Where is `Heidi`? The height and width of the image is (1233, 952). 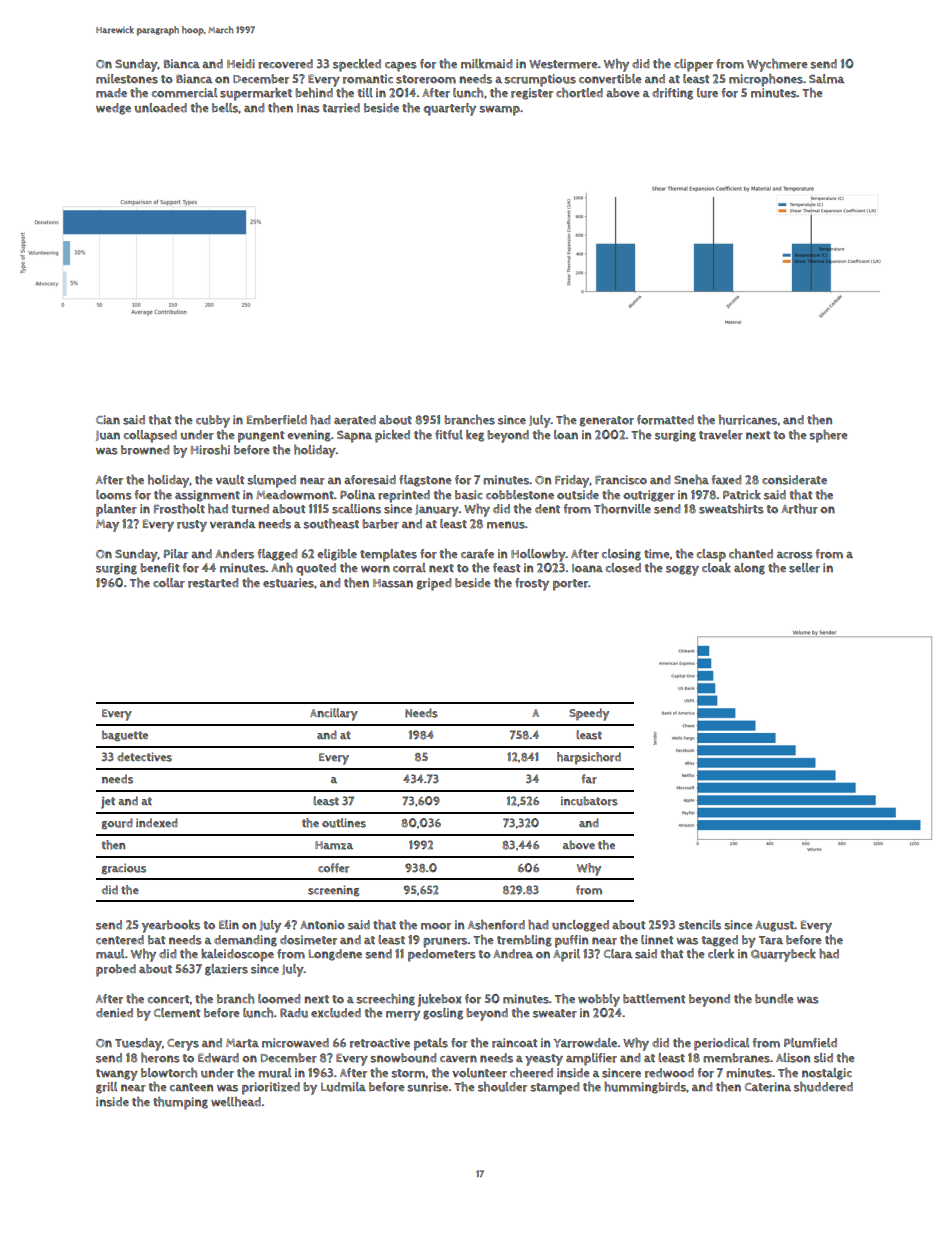
Heidi is located at coordinates (241, 63).
